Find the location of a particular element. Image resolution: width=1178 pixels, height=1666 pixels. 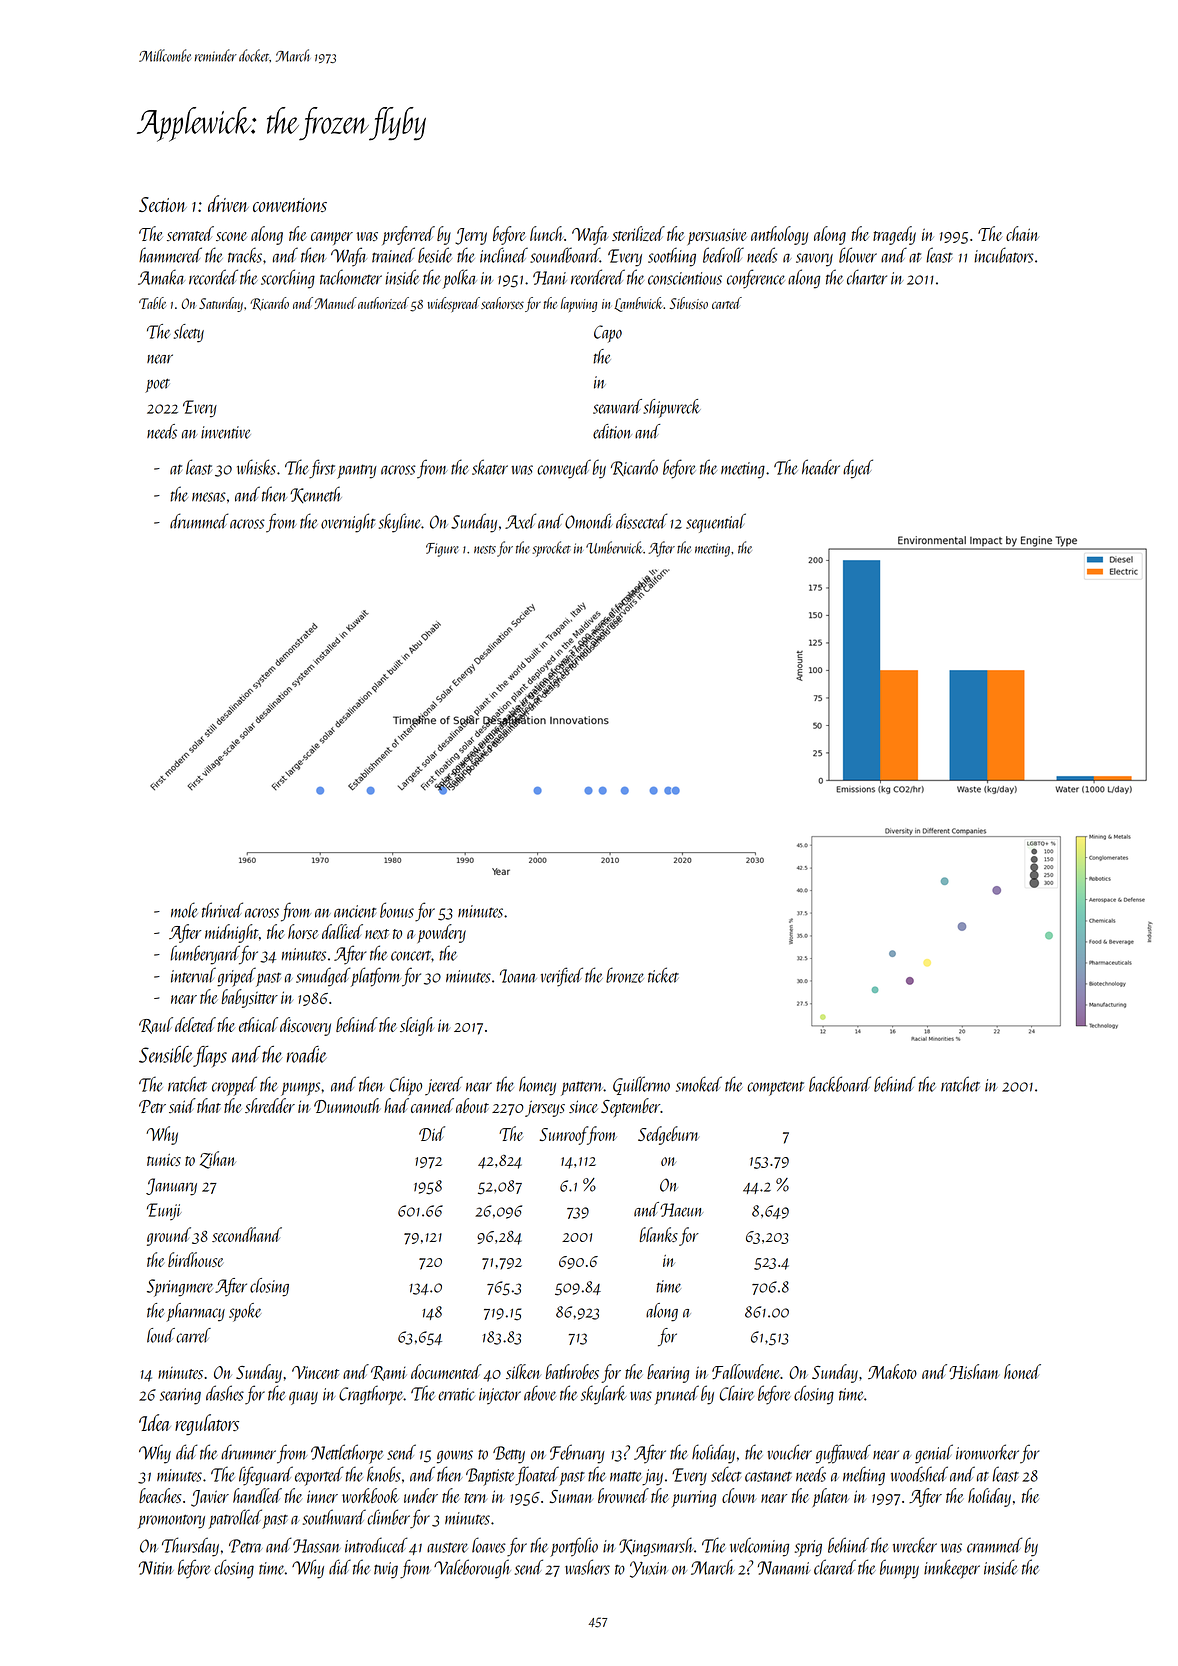

dyed is located at coordinates (858, 469).
